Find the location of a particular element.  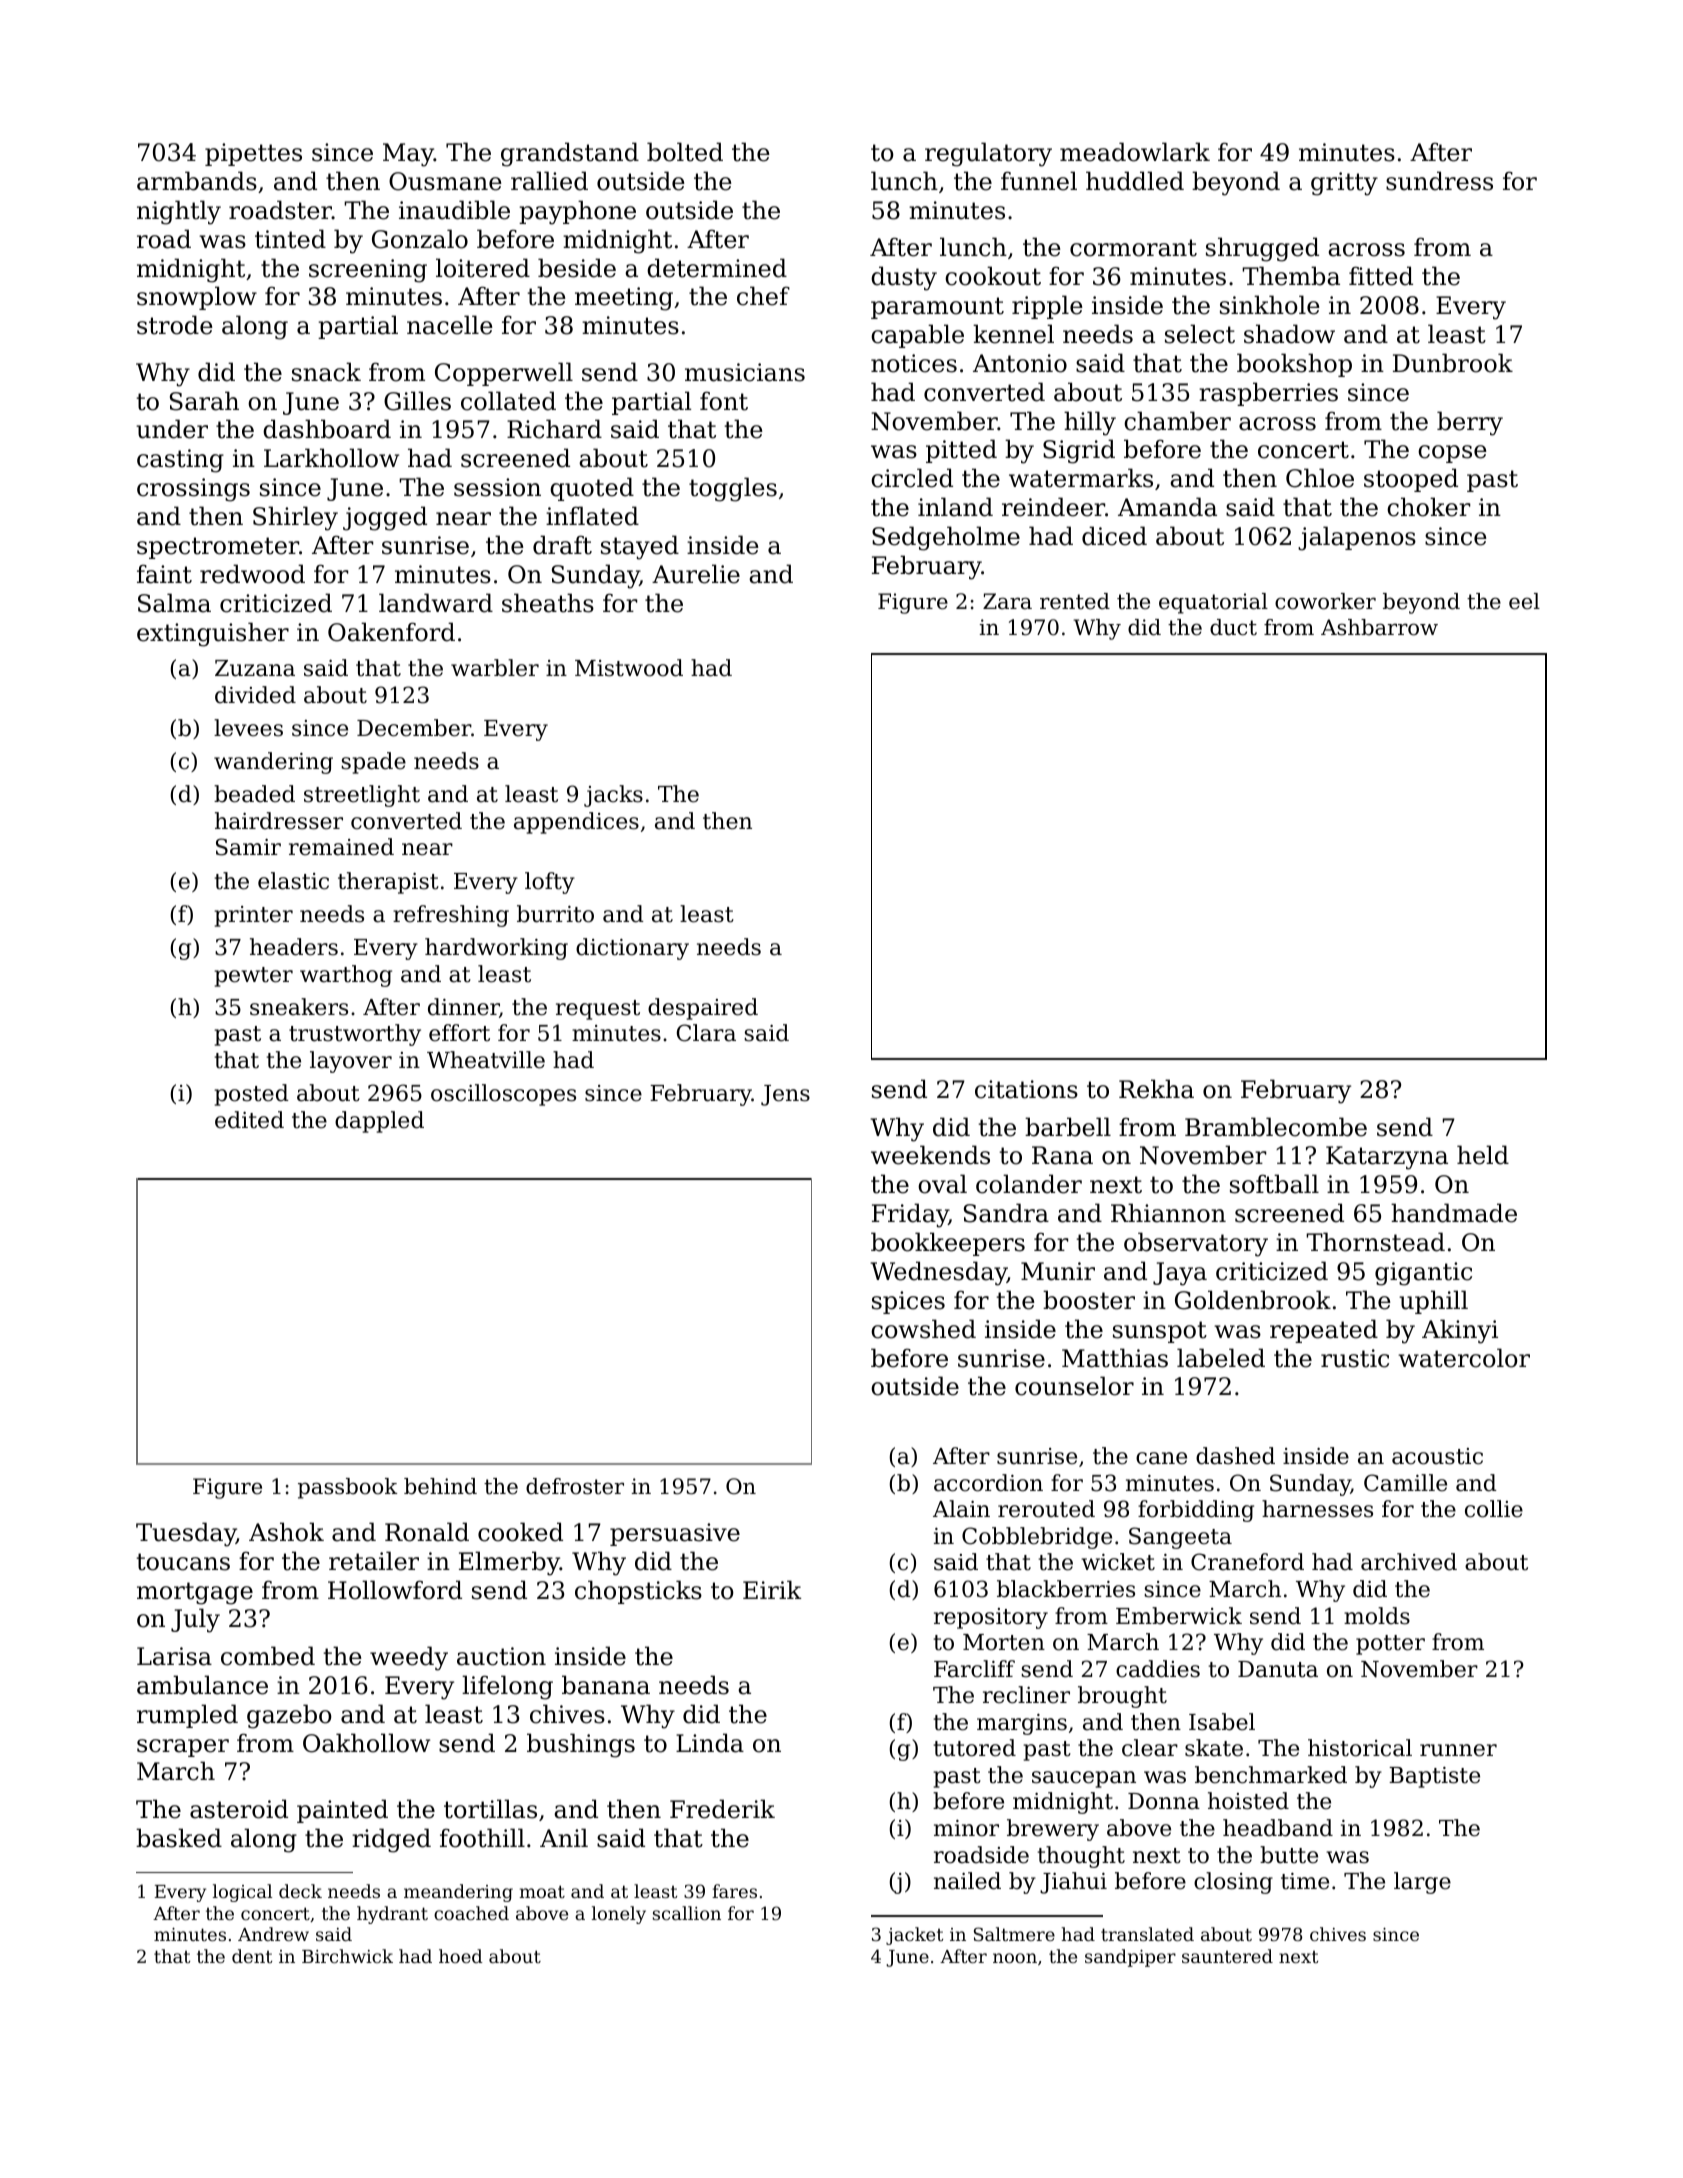

Zara is located at coordinates (1007, 601).
